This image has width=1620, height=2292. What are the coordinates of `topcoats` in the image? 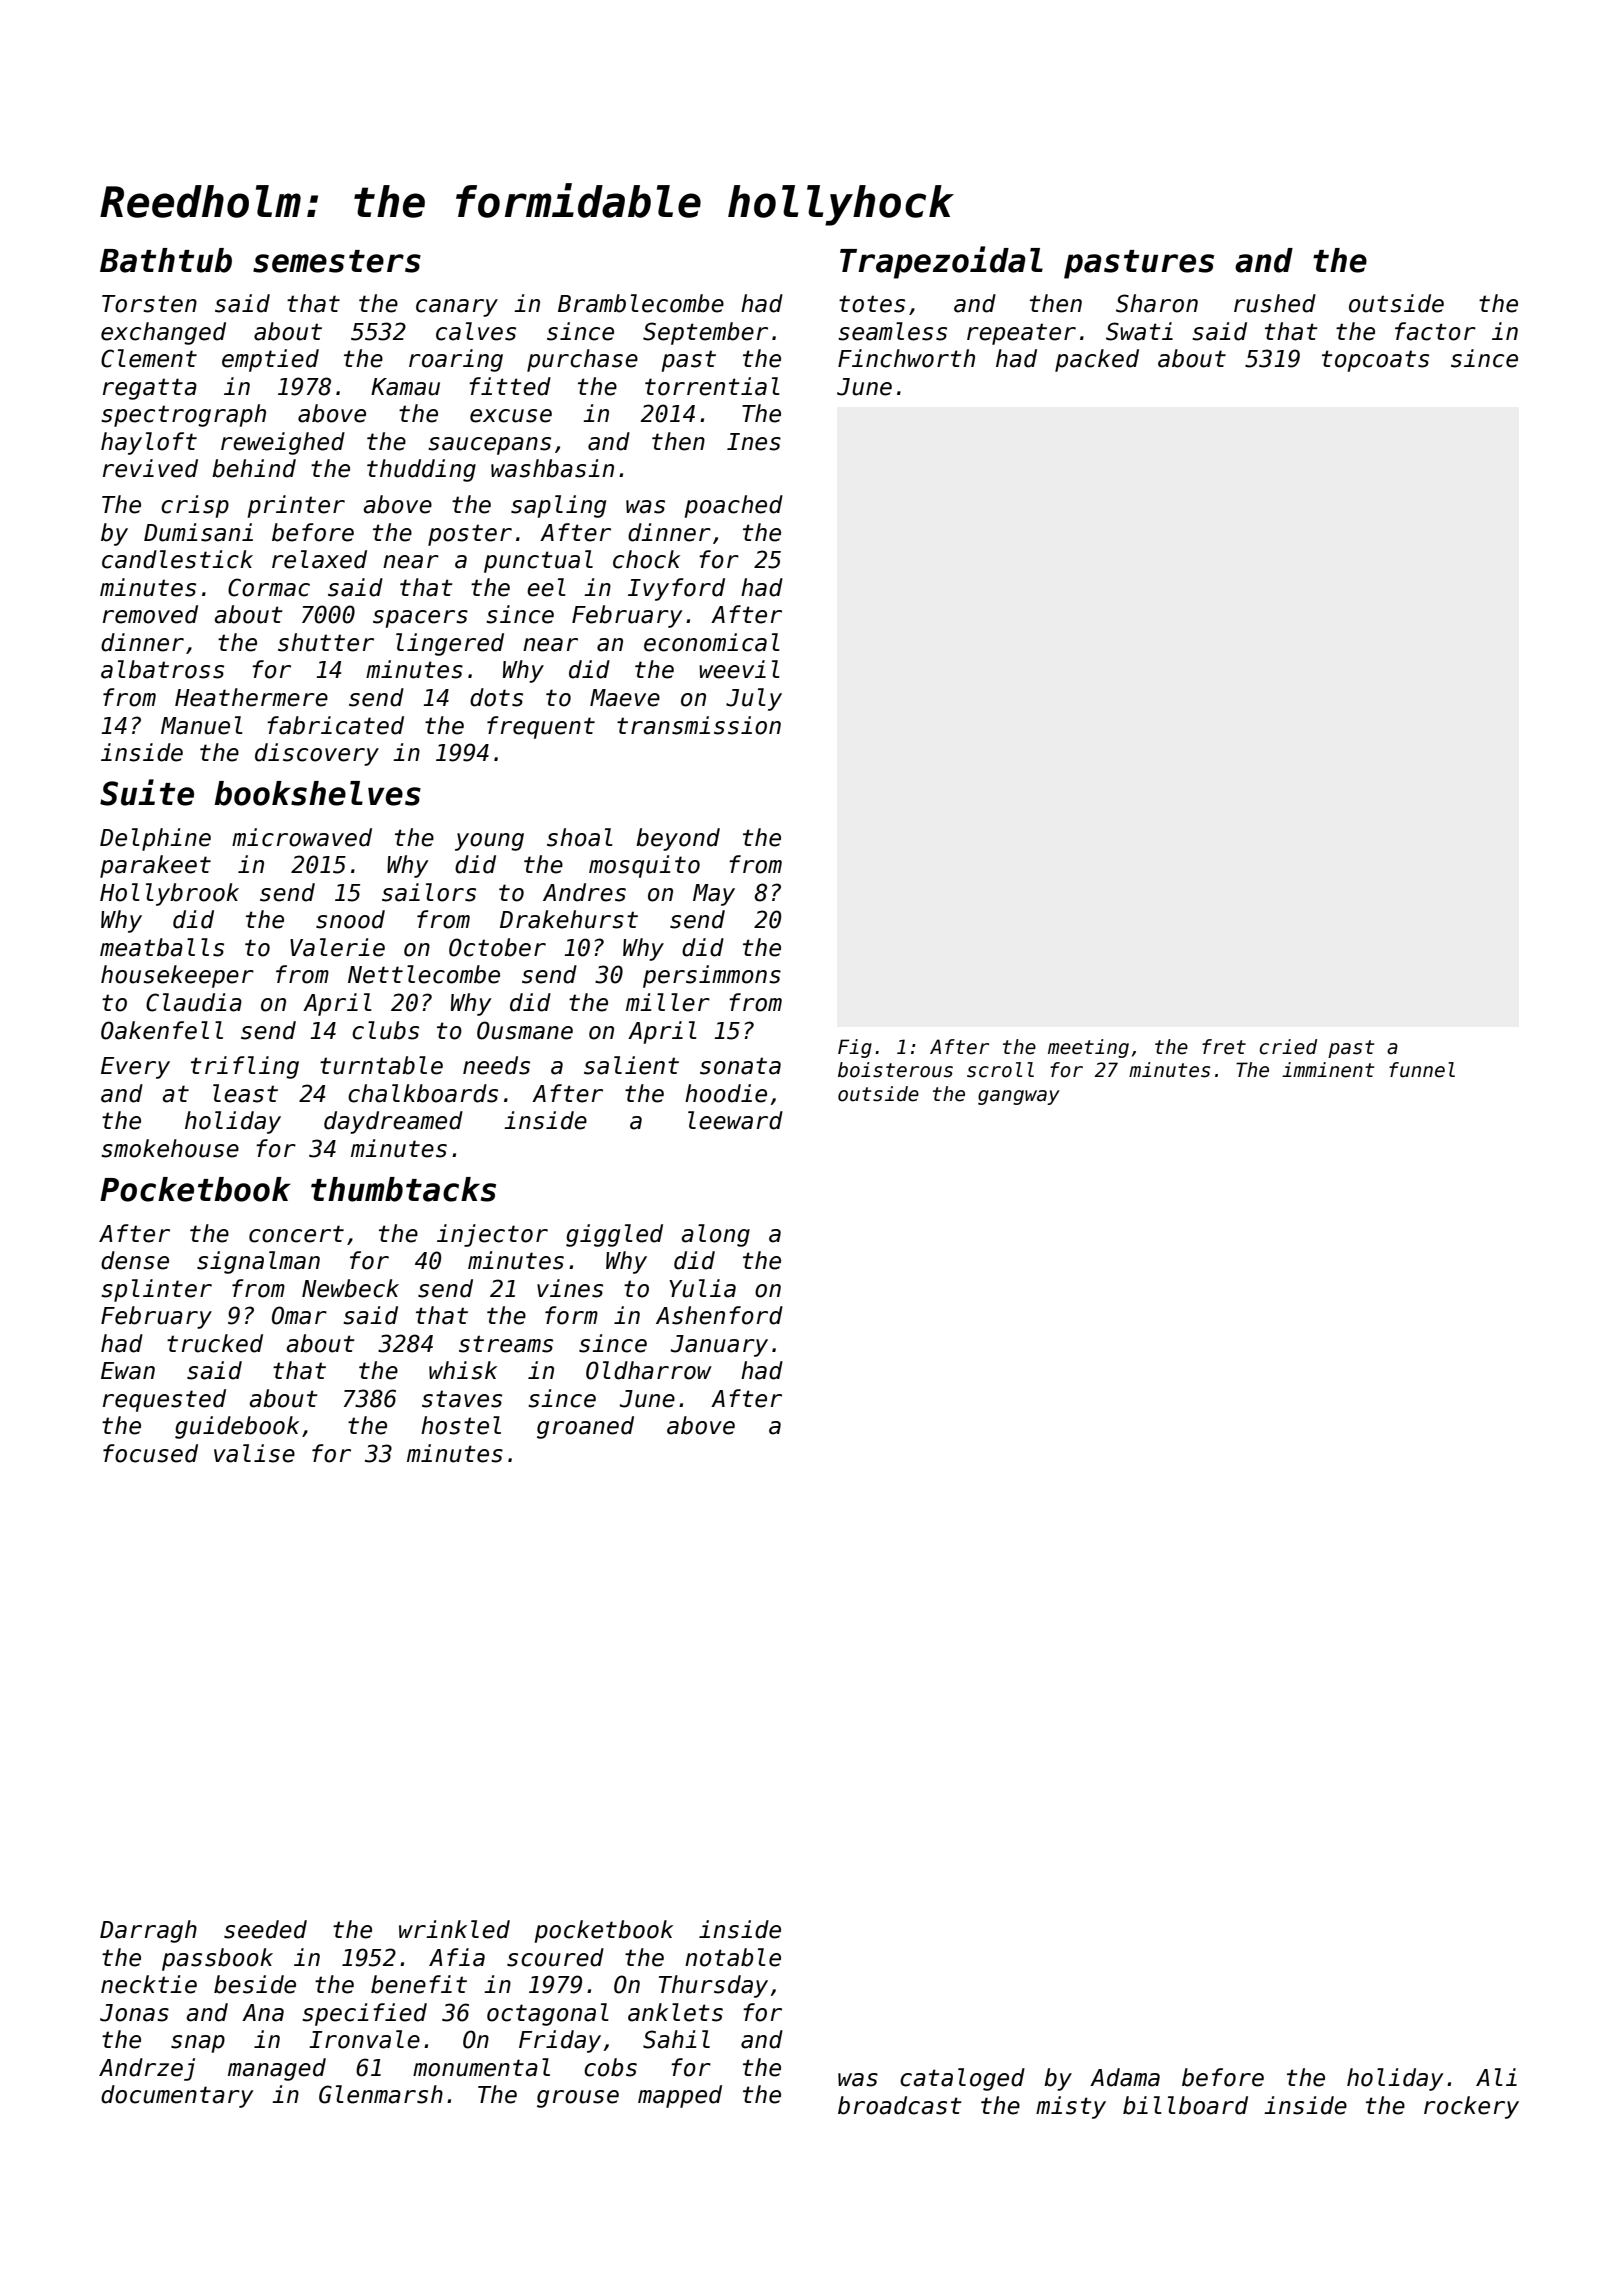 It's located at (1375, 361).
